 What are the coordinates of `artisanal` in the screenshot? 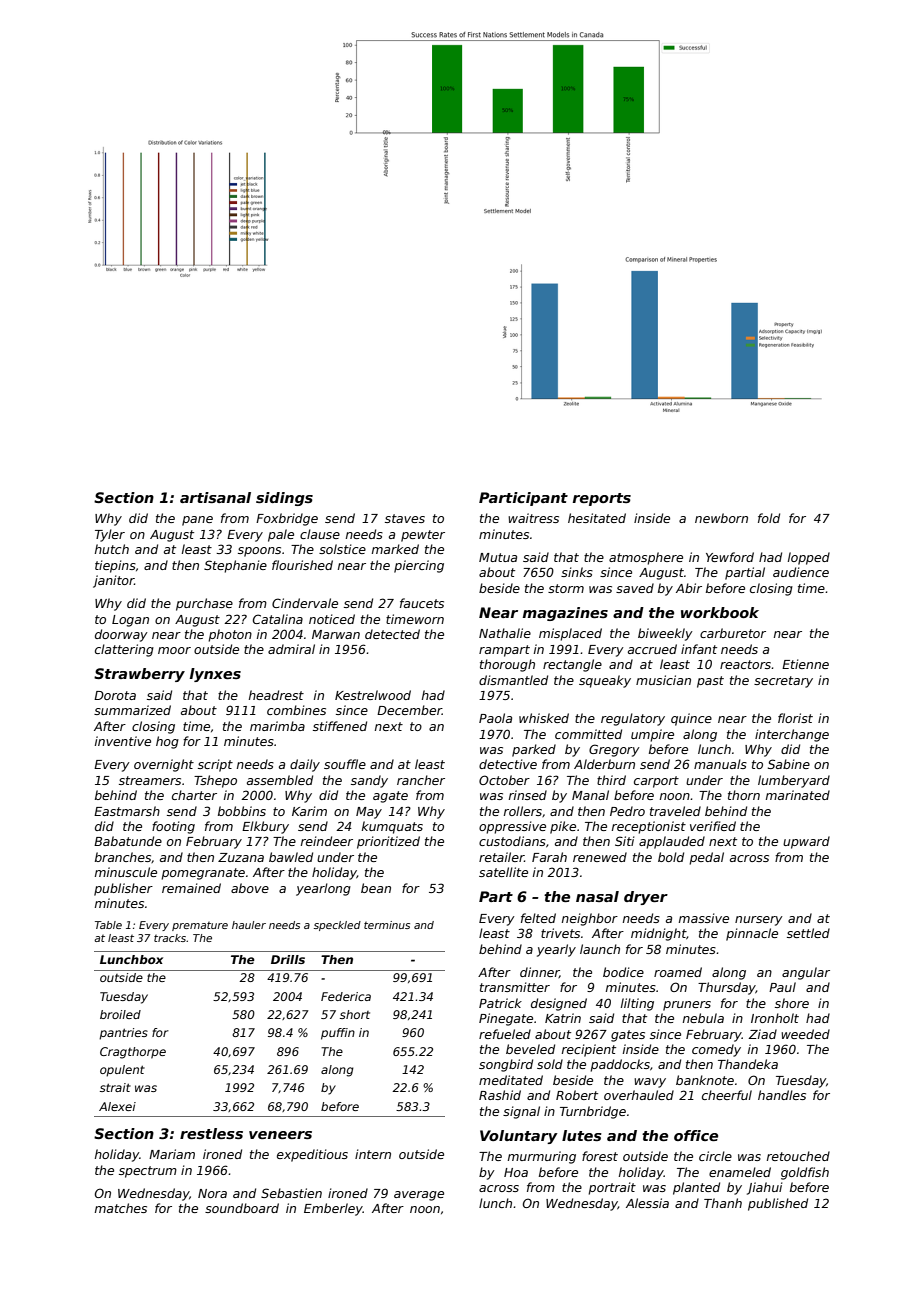 It's located at (215, 497).
